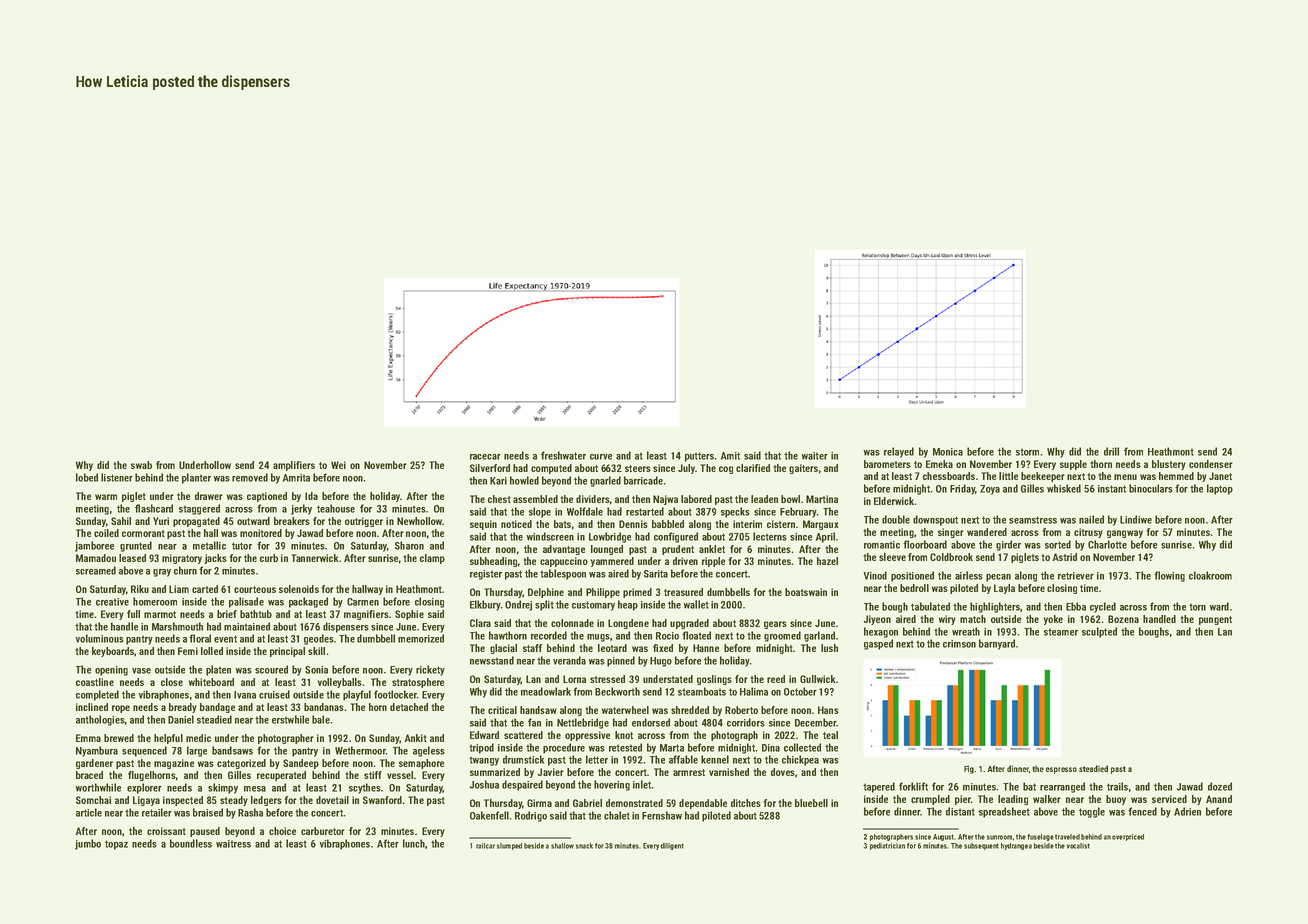  I want to click on Janet, so click(1220, 476).
